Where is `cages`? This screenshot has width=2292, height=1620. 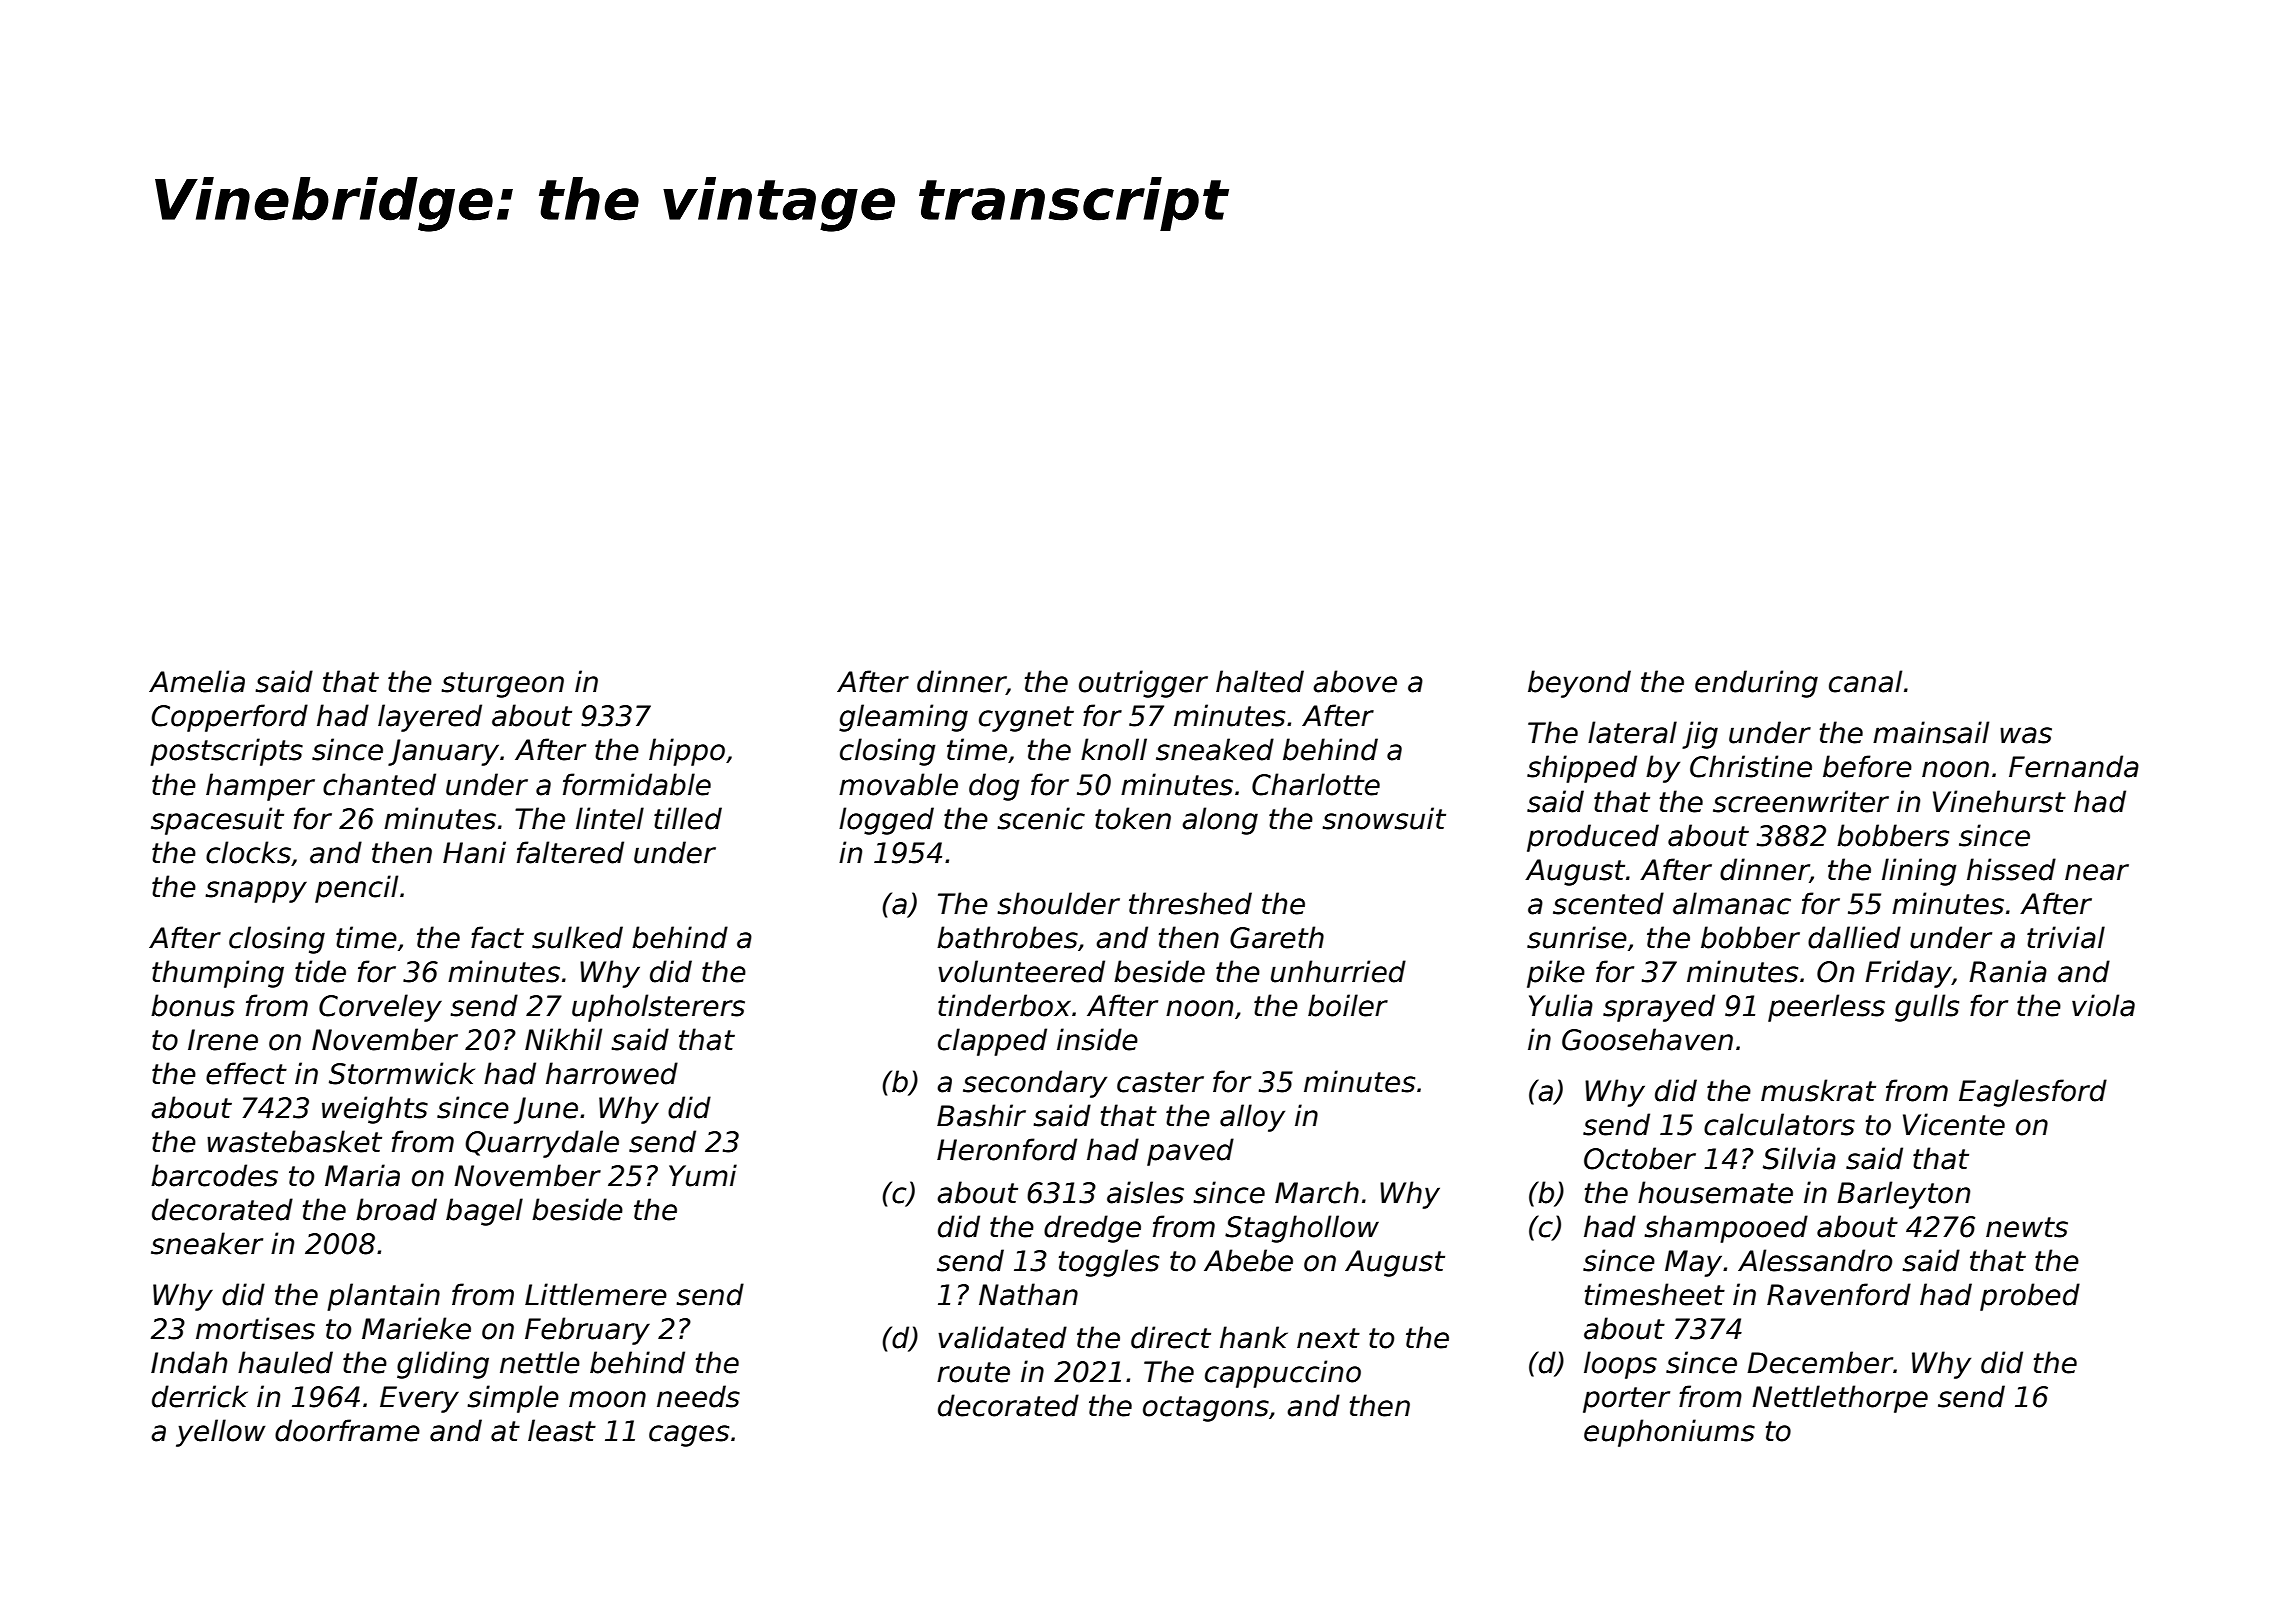
cages is located at coordinates (689, 1436).
